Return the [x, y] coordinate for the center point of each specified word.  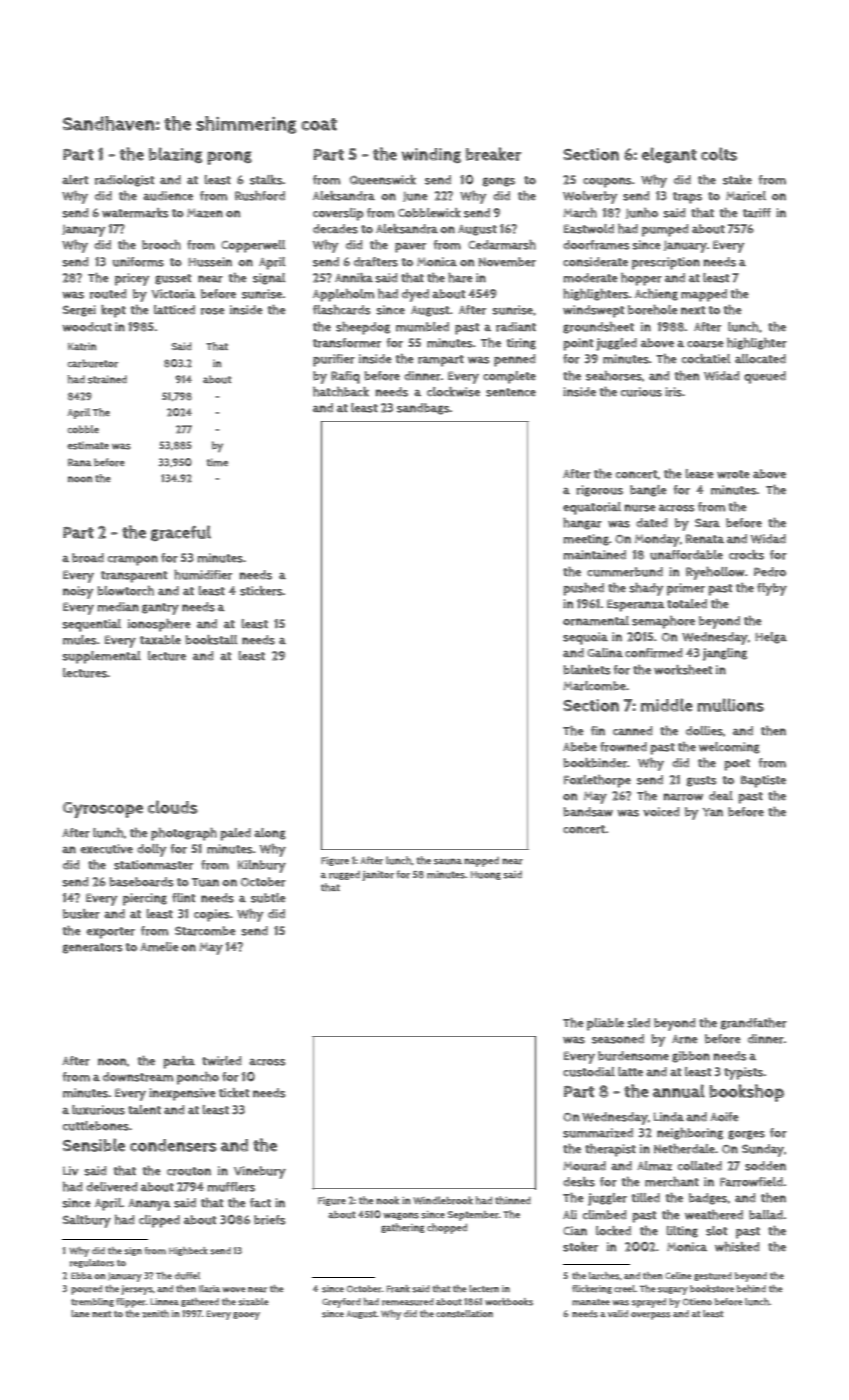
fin [598, 730]
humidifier [203, 575]
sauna [448, 861]
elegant [669, 155]
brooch [161, 245]
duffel [187, 1276]
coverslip [338, 214]
